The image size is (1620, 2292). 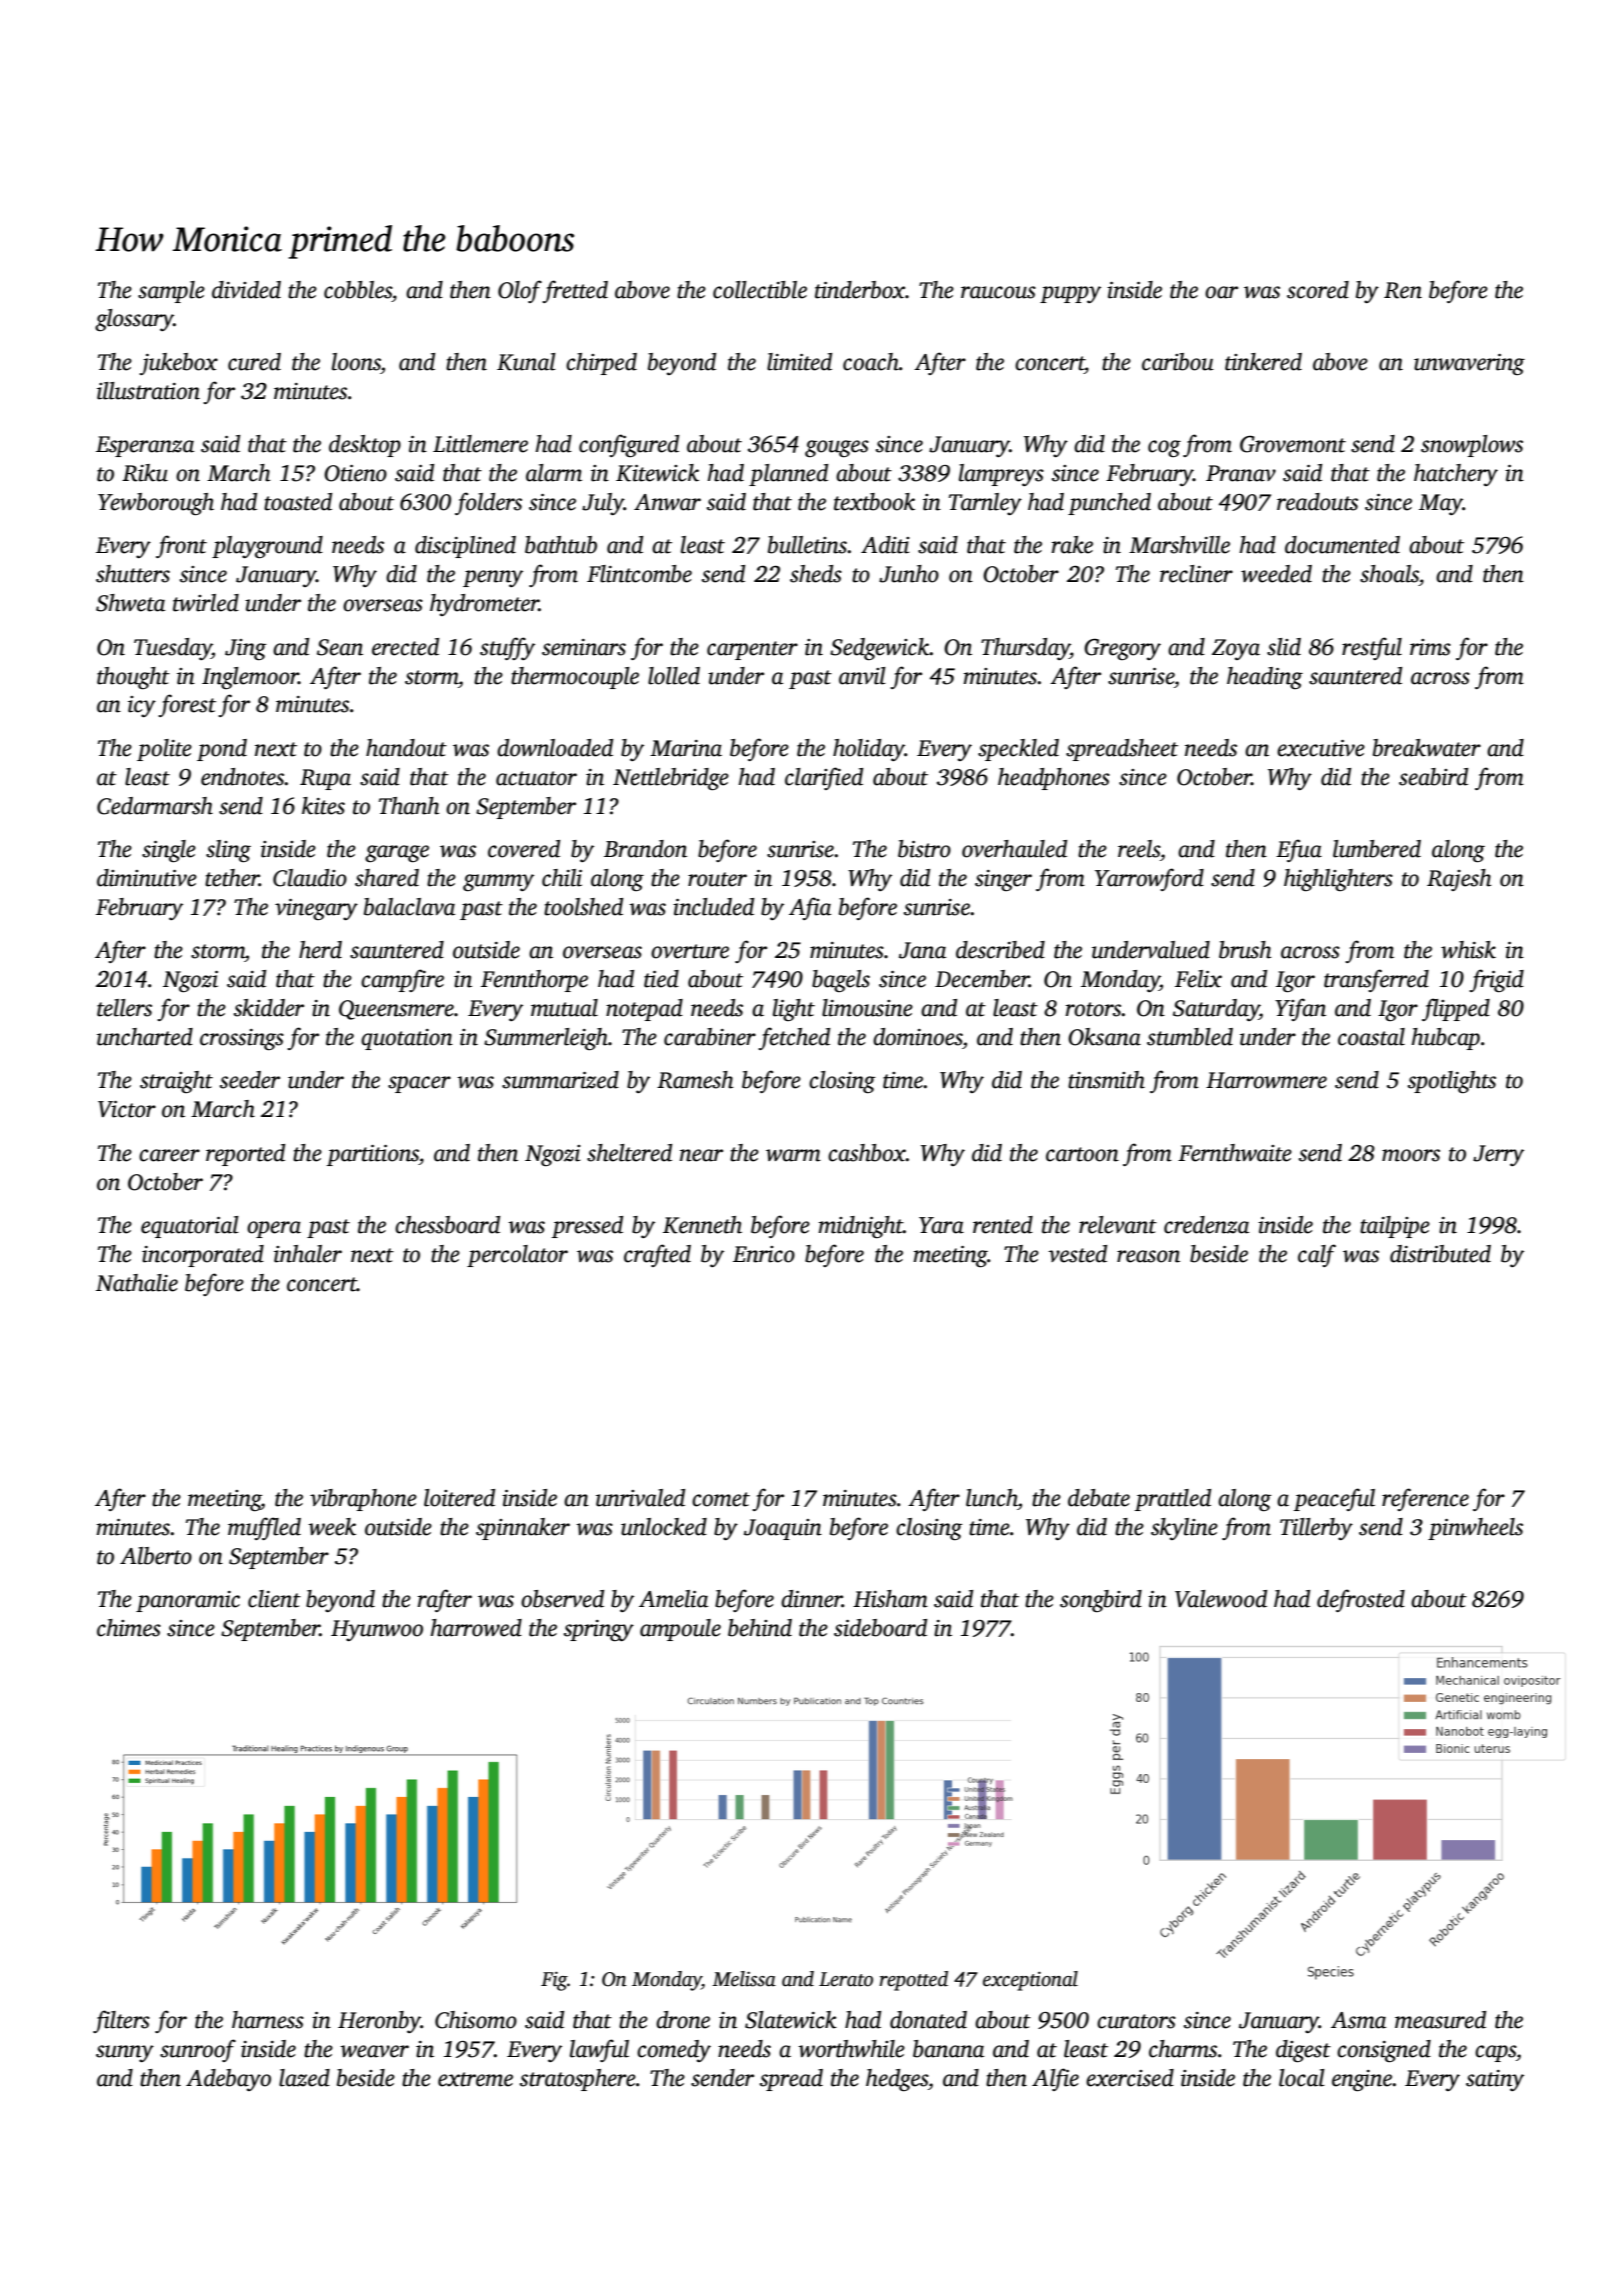 What do you see at coordinates (788, 475) in the document?
I see `planned` at bounding box center [788, 475].
